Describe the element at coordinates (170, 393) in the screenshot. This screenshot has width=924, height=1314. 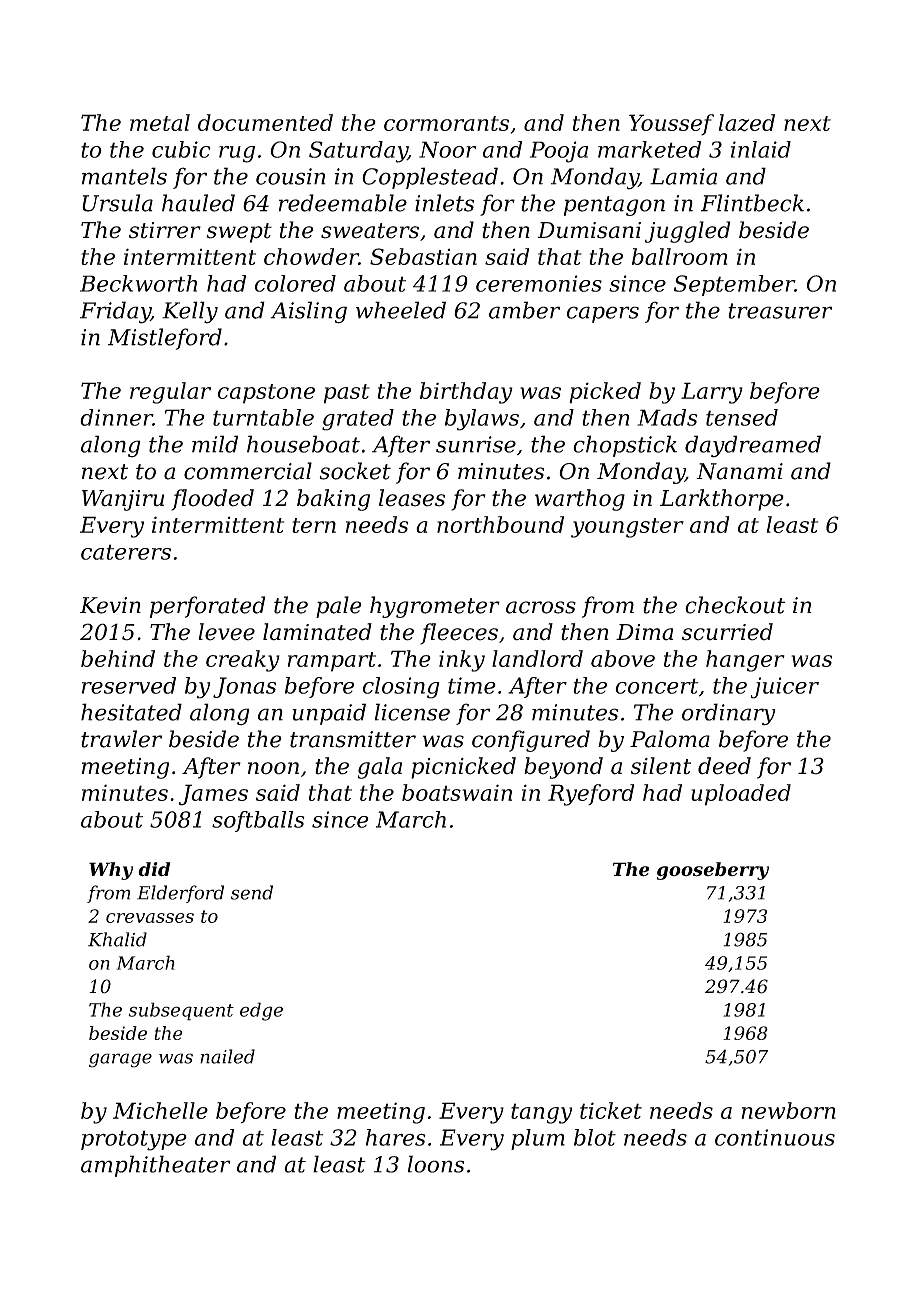
I see `regular` at that location.
